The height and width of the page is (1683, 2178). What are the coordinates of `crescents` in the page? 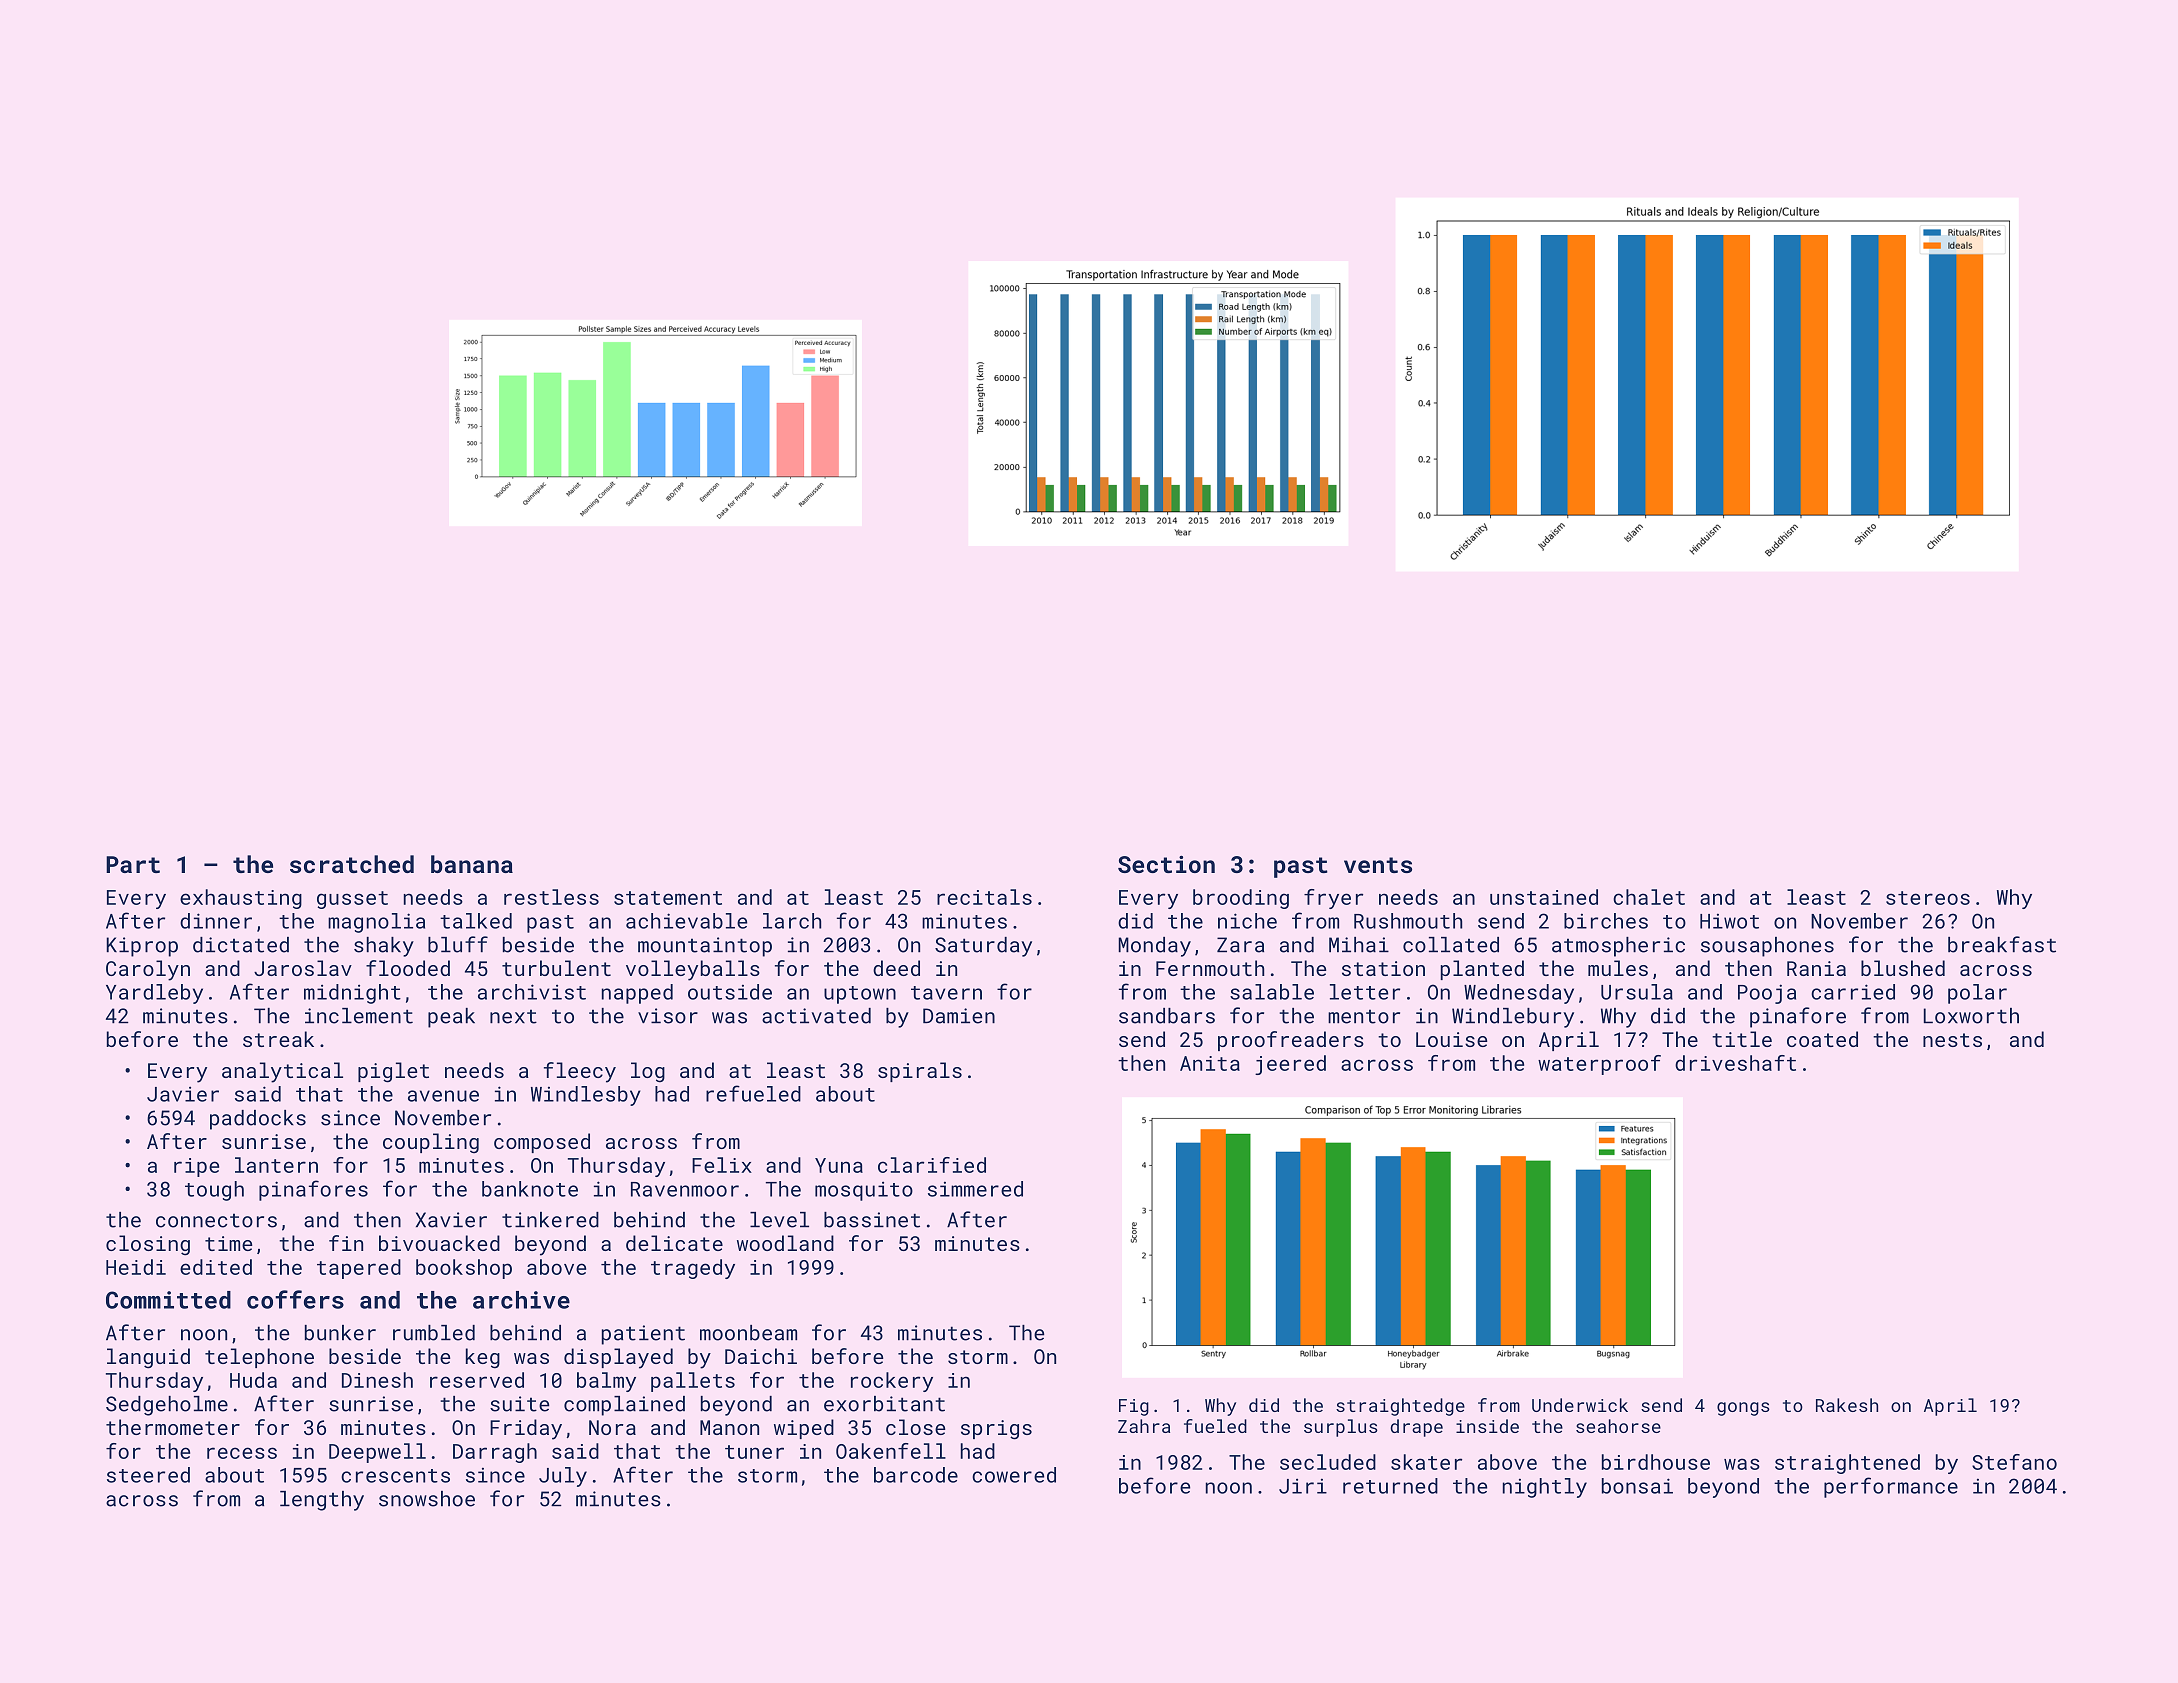 It's located at (395, 1476).
